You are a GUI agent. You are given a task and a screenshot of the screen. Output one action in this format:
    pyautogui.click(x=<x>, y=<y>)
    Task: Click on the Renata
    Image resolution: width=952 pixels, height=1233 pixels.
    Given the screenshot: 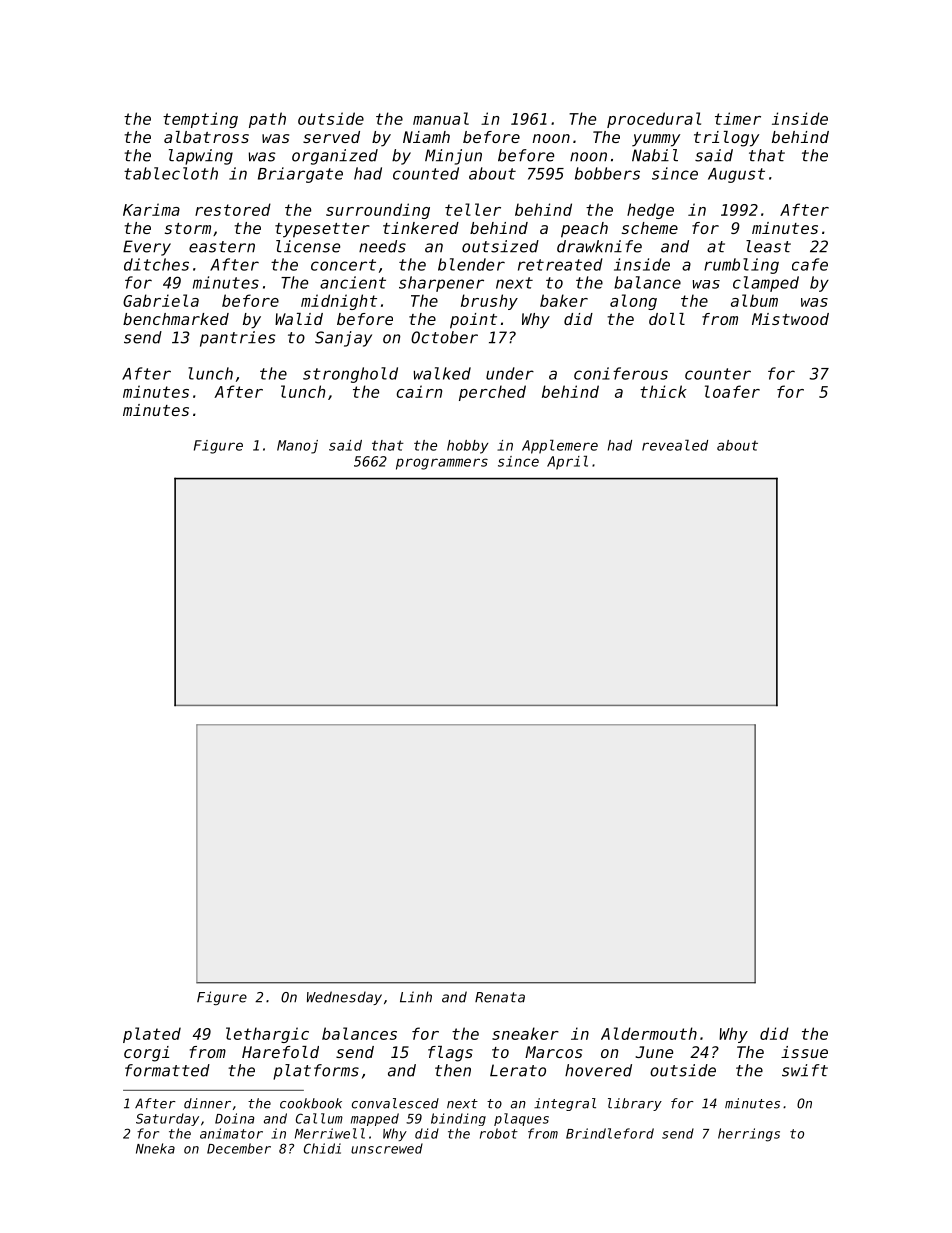 What is the action you would take?
    pyautogui.click(x=500, y=997)
